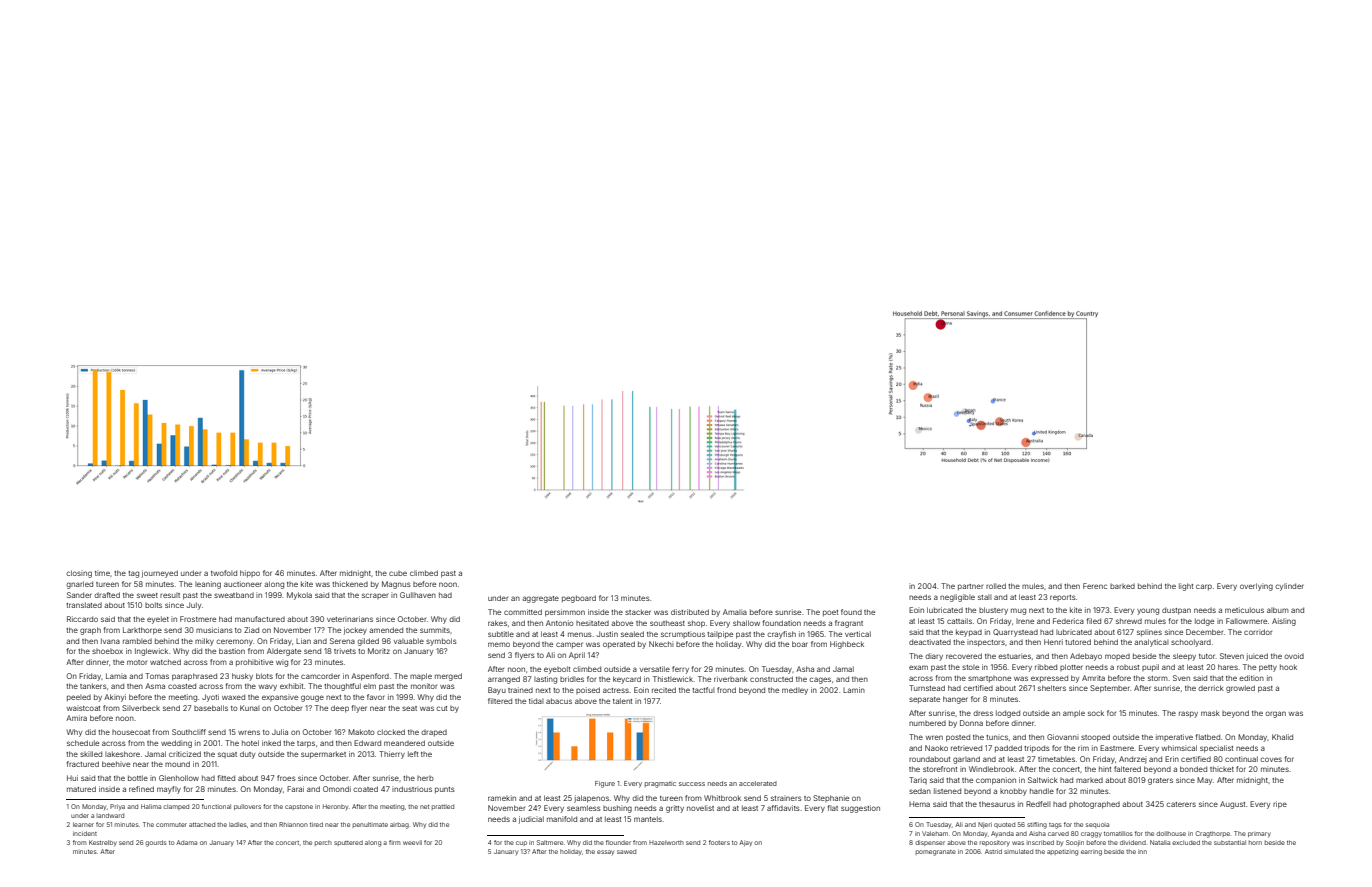 The height and width of the page is (887, 1372). I want to click on essay, so click(605, 852).
